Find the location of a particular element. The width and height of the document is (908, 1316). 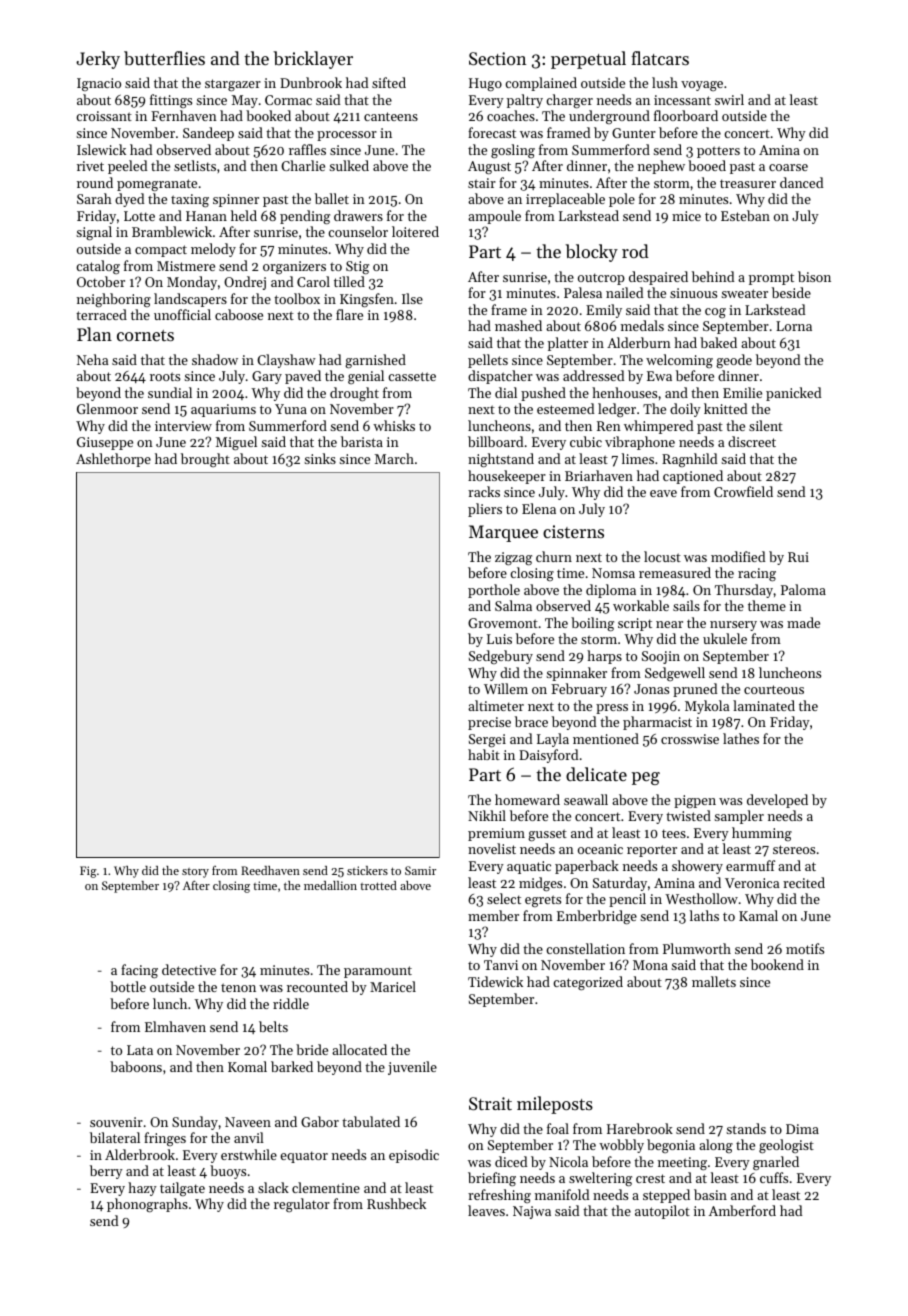

brought is located at coordinates (205, 460).
